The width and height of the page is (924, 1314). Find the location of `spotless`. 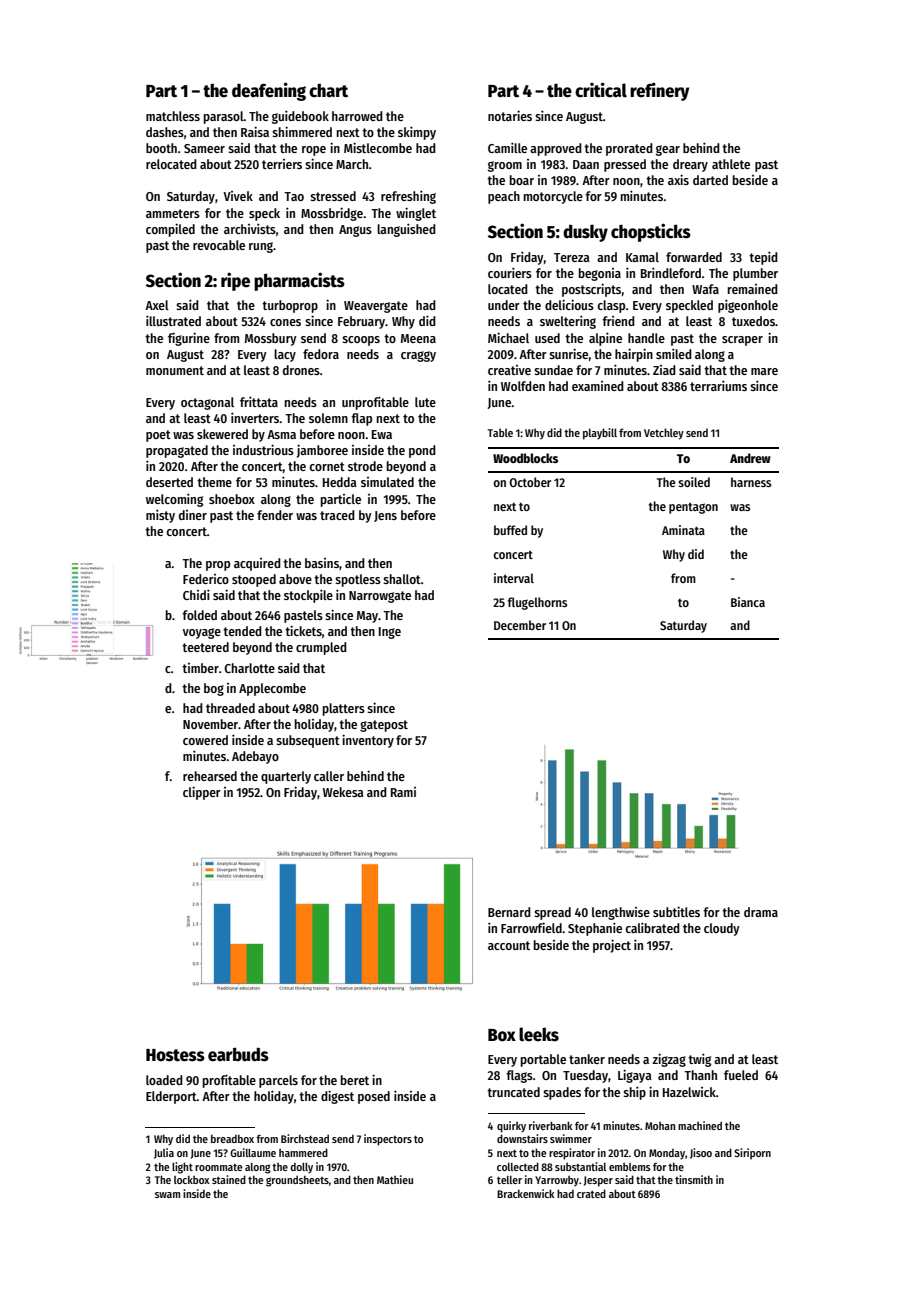

spotless is located at coordinates (358, 580).
